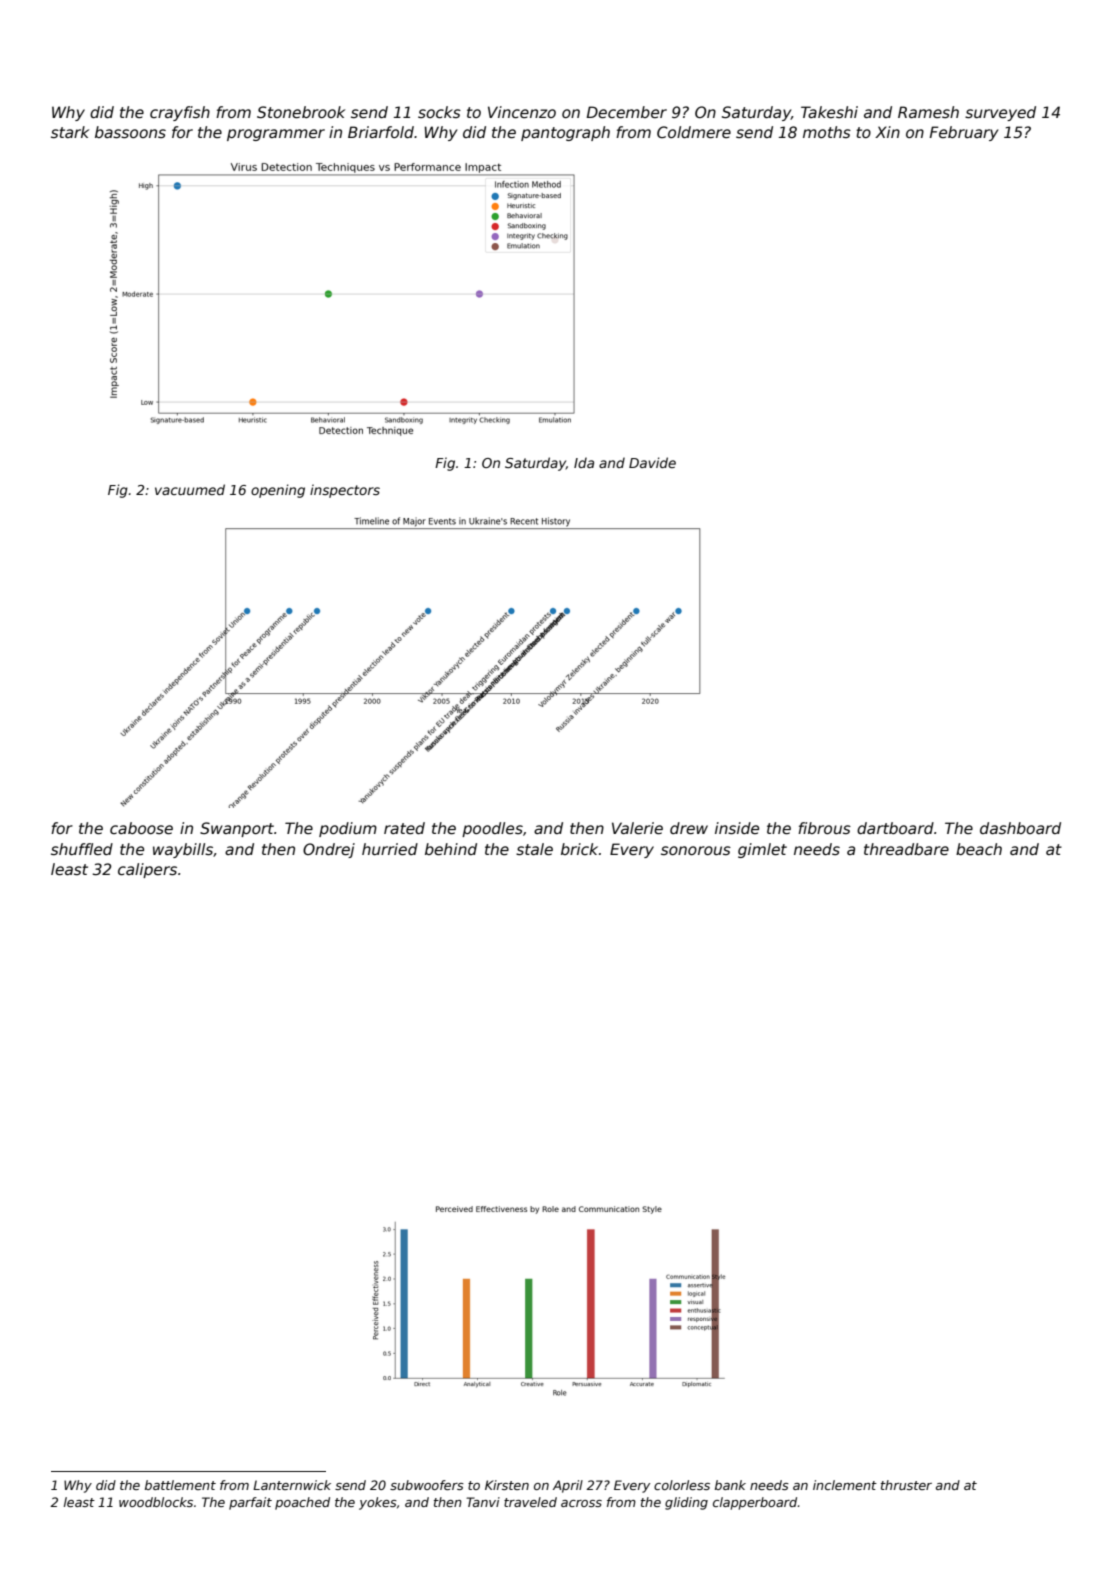 The image size is (1112, 1573). I want to click on yokes, so click(378, 1503).
